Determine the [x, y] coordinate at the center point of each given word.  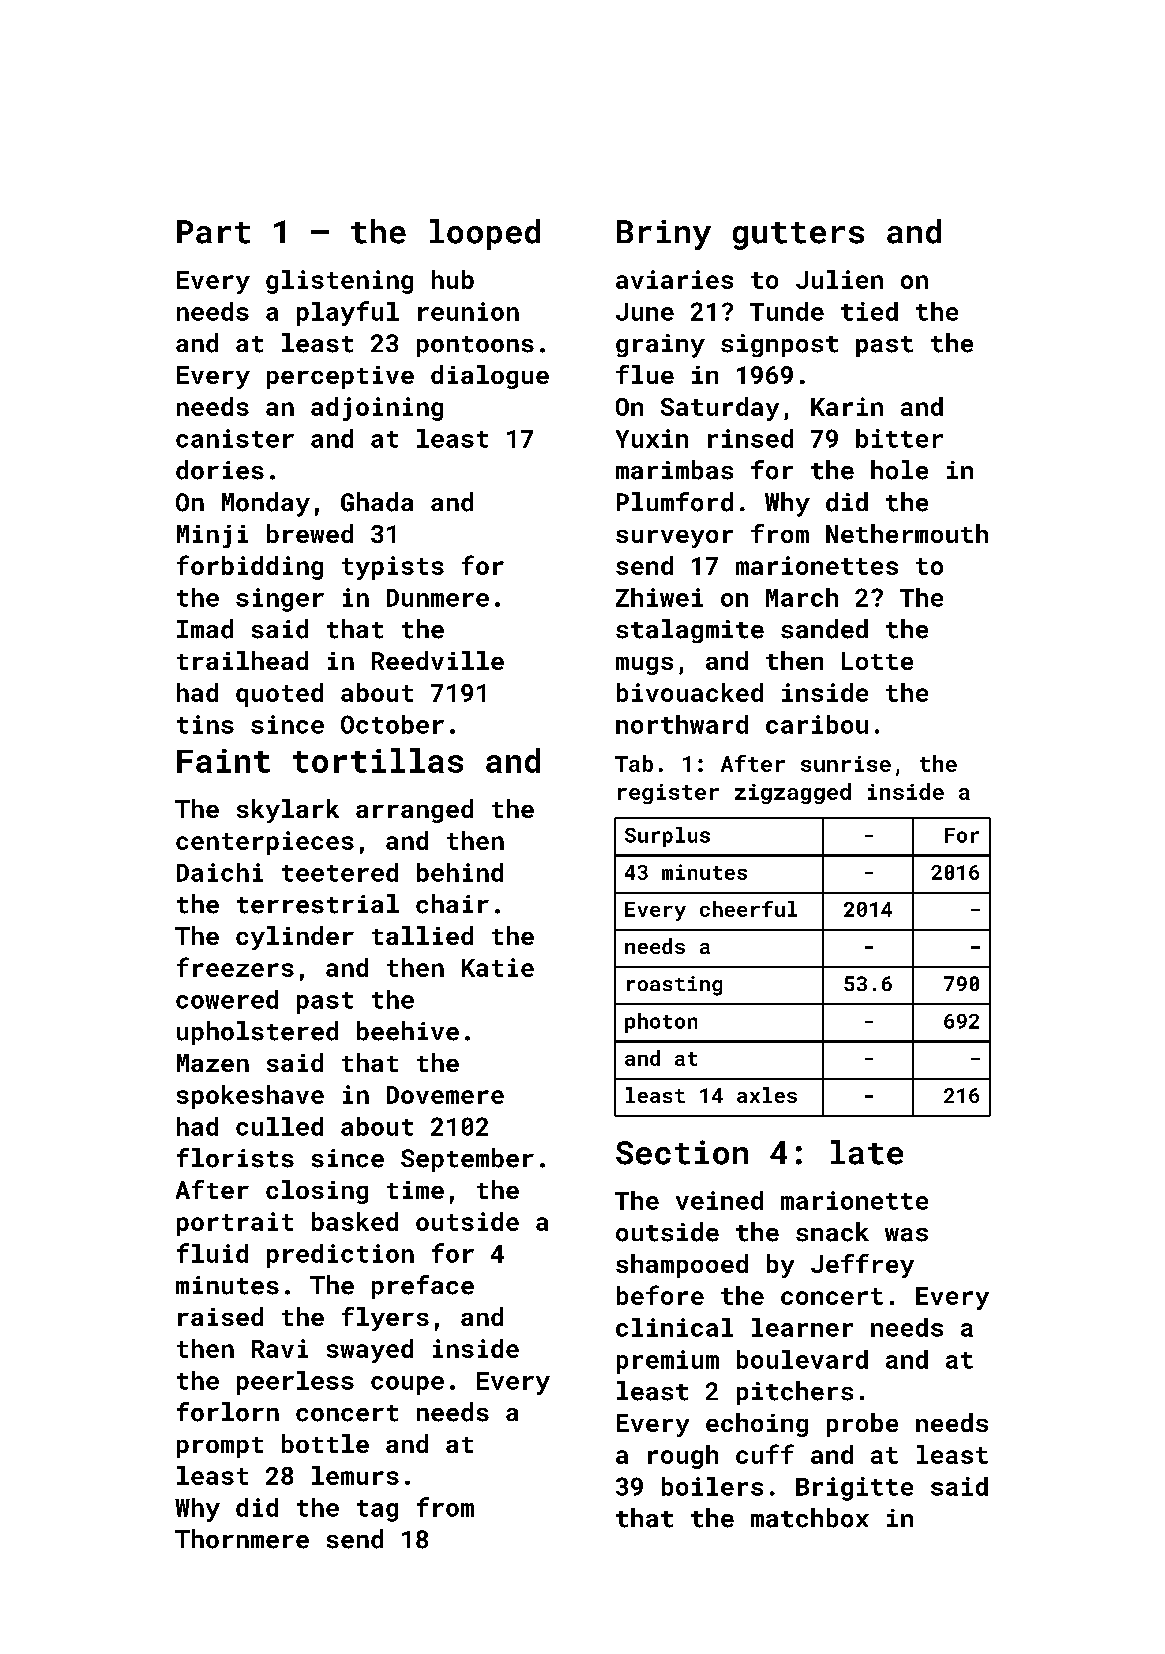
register [668, 794]
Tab [634, 763]
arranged [414, 811]
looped [485, 234]
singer [280, 600]
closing [317, 1192]
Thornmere [242, 1539]
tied [869, 311]
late [867, 1152]
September [467, 1160]
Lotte [877, 661]
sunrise [846, 764]
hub [453, 279]
